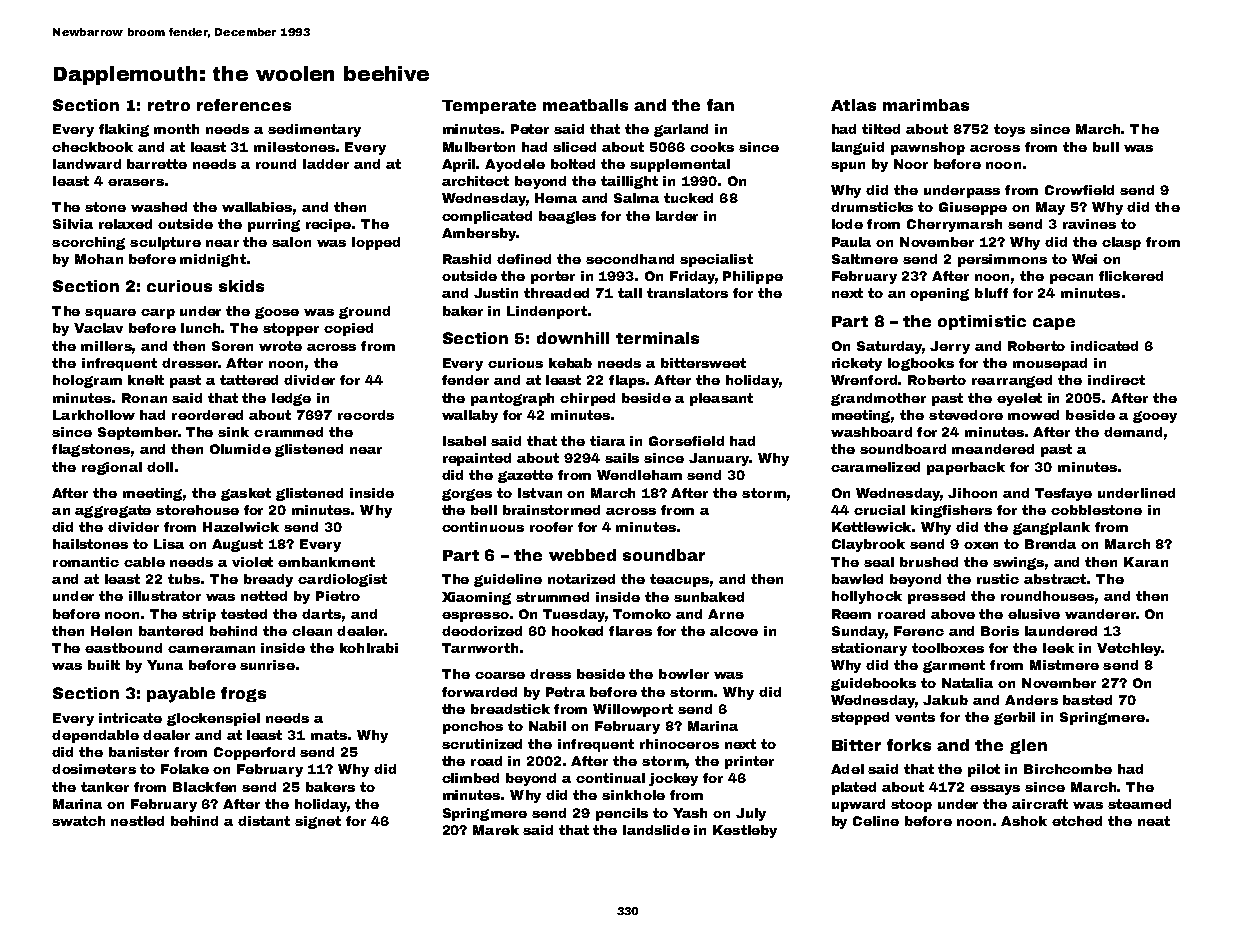 This page has height=952, width=1233. What do you see at coordinates (482, 631) in the page?
I see `deodorized` at bounding box center [482, 631].
